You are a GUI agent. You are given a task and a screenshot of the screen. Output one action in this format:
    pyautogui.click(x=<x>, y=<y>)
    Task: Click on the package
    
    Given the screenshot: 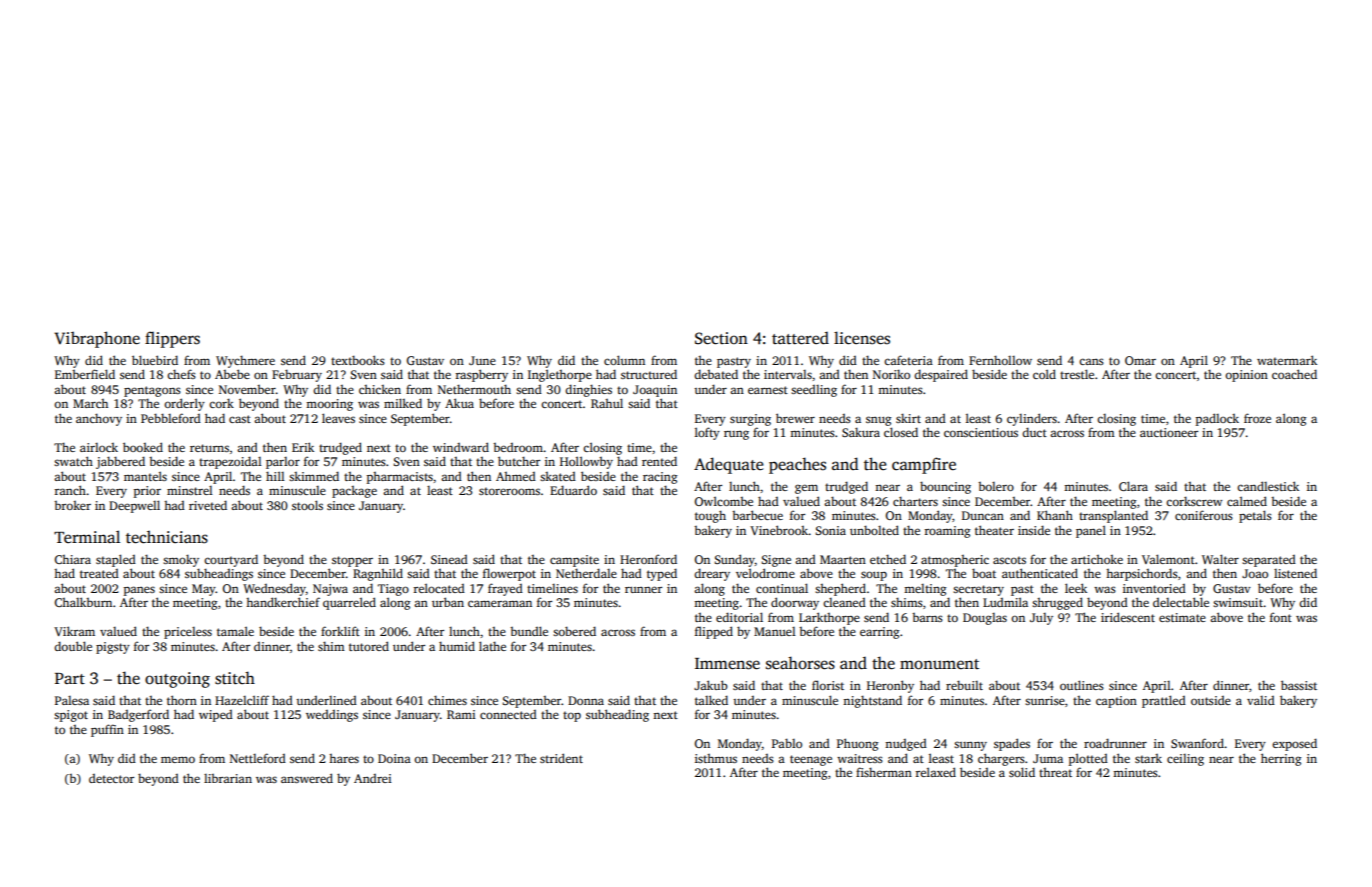 What is the action you would take?
    pyautogui.click(x=354, y=492)
